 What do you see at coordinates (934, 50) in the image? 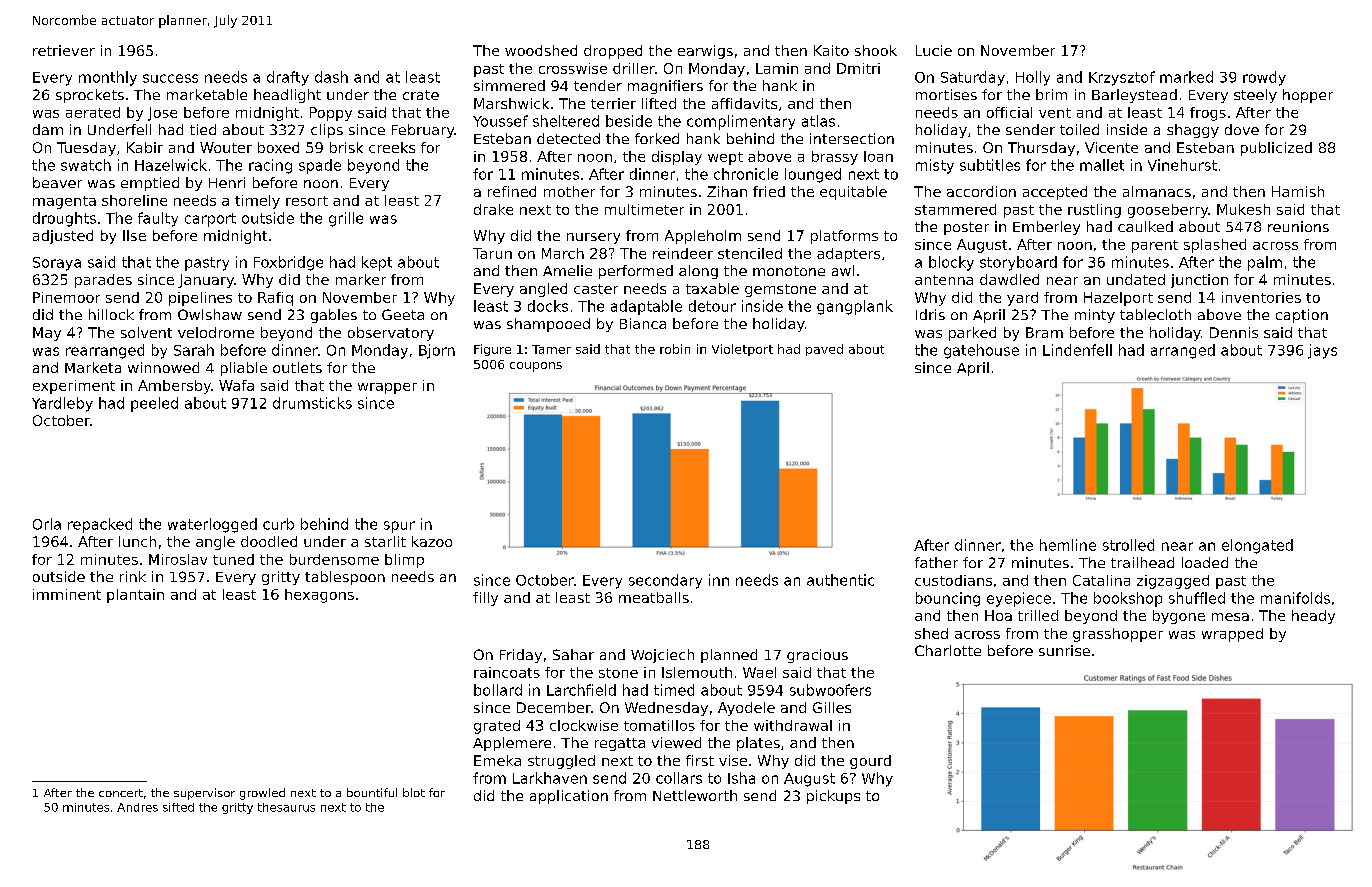
I see `Lucie` at bounding box center [934, 50].
